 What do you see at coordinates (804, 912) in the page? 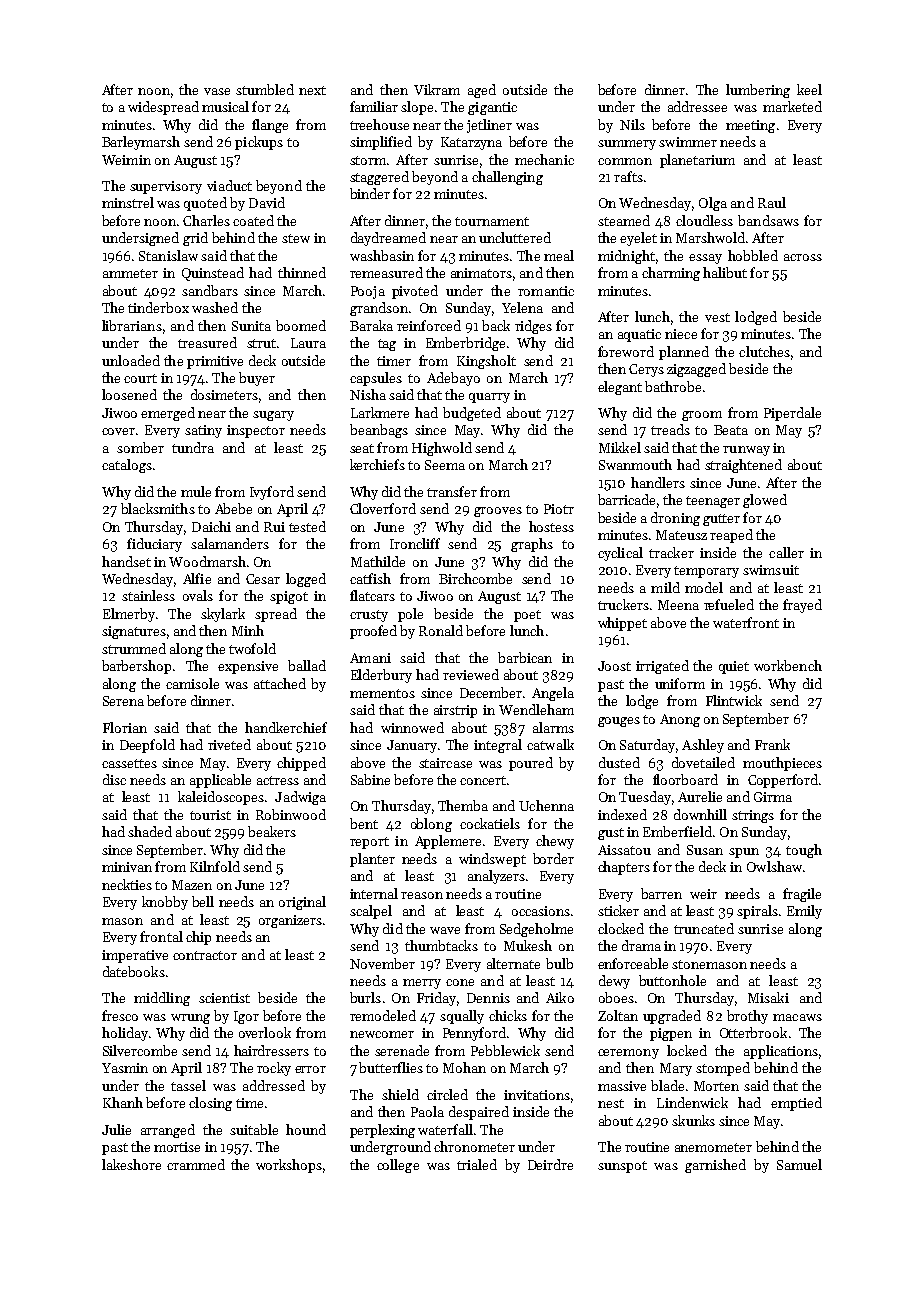
I see `Emily` at bounding box center [804, 912].
